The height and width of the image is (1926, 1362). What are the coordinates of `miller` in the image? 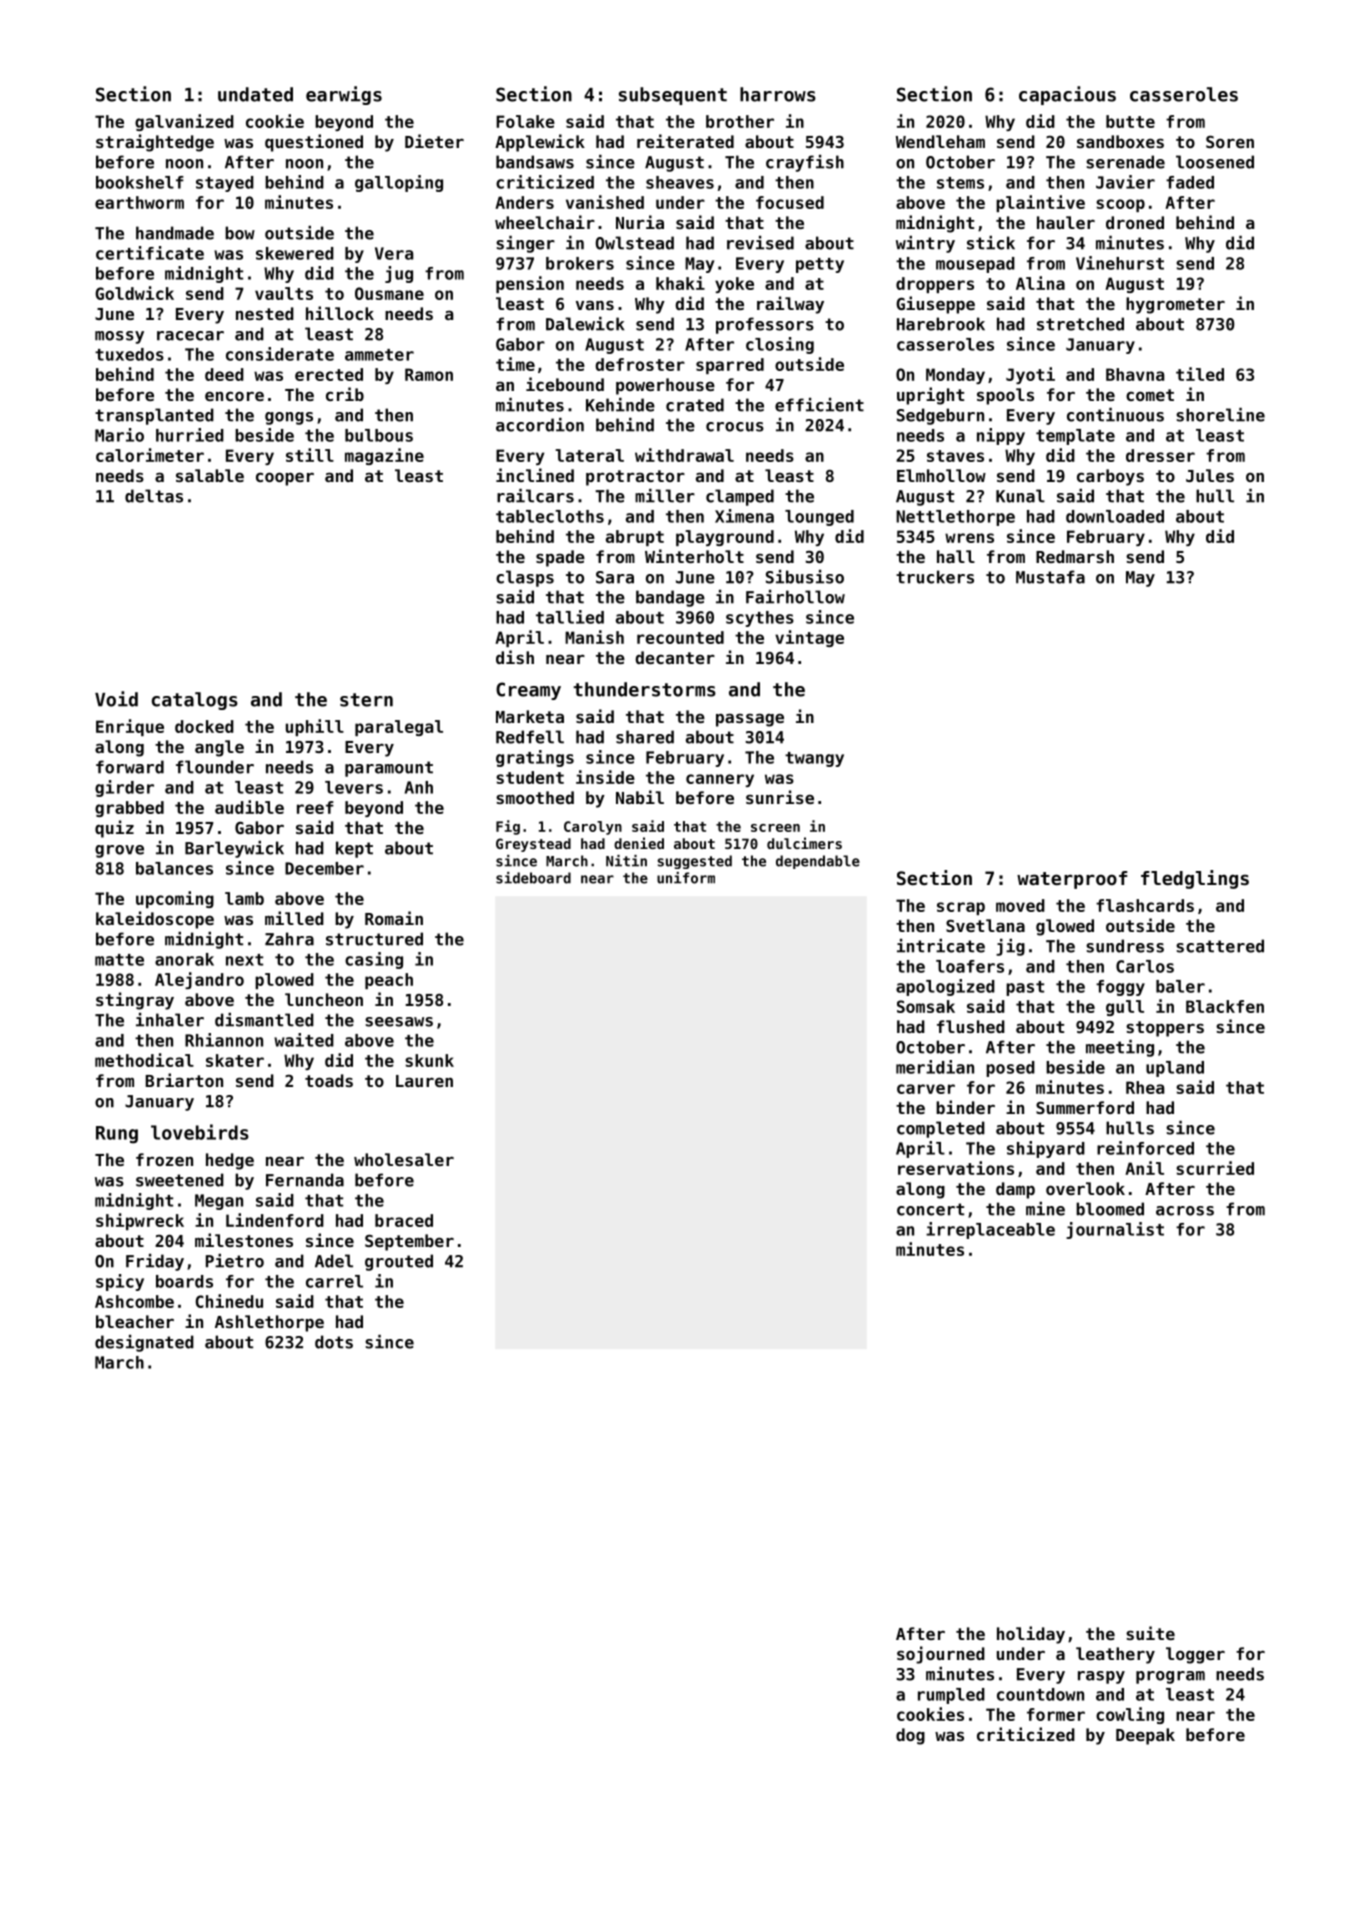 It's located at (665, 496).
